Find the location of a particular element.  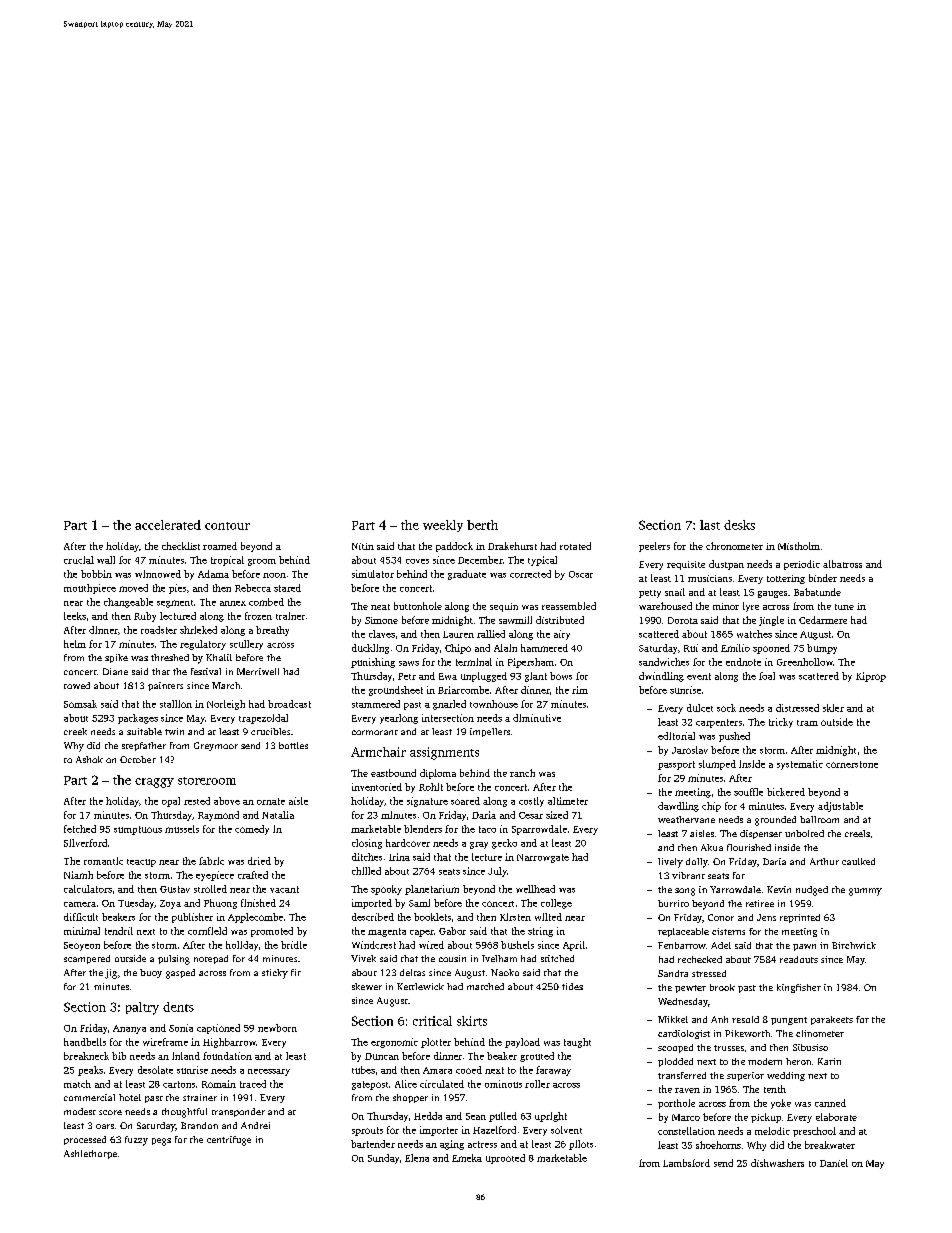

superior is located at coordinates (745, 1076).
